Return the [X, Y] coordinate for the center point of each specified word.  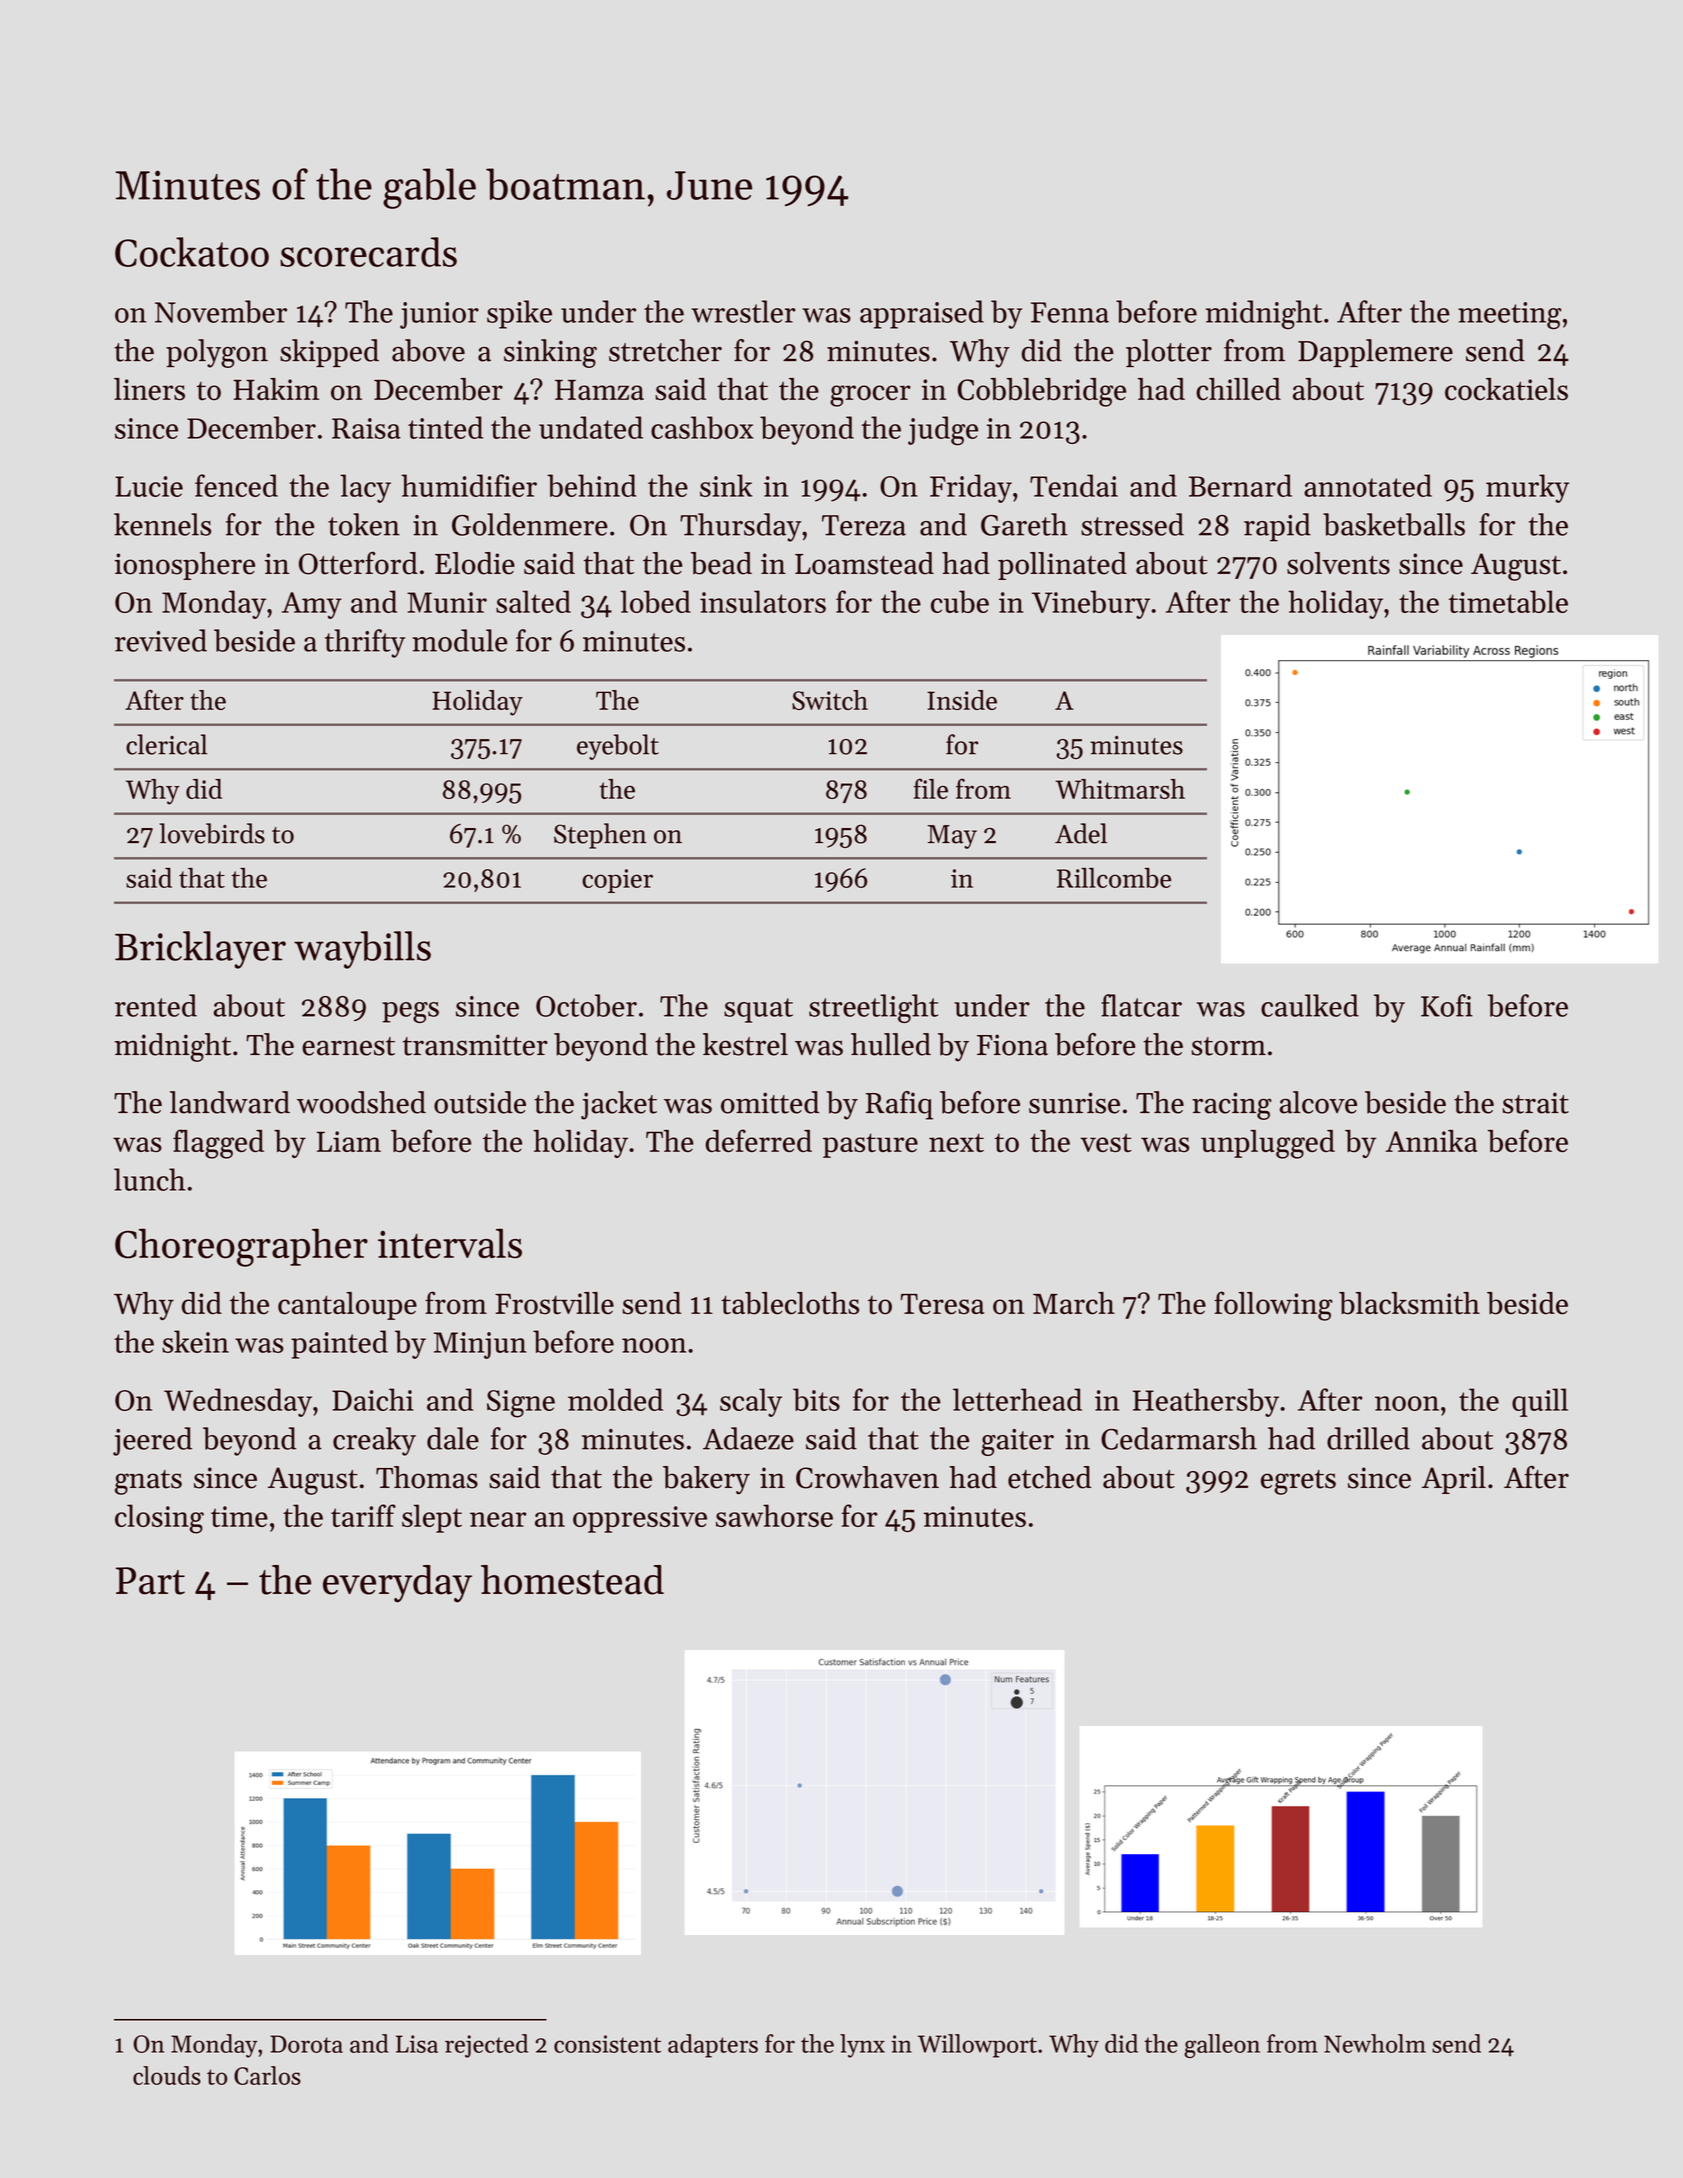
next [956, 1142]
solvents [1338, 563]
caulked [1310, 1005]
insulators [763, 601]
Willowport [977, 2046]
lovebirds [212, 833]
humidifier [469, 485]
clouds [167, 2075]
